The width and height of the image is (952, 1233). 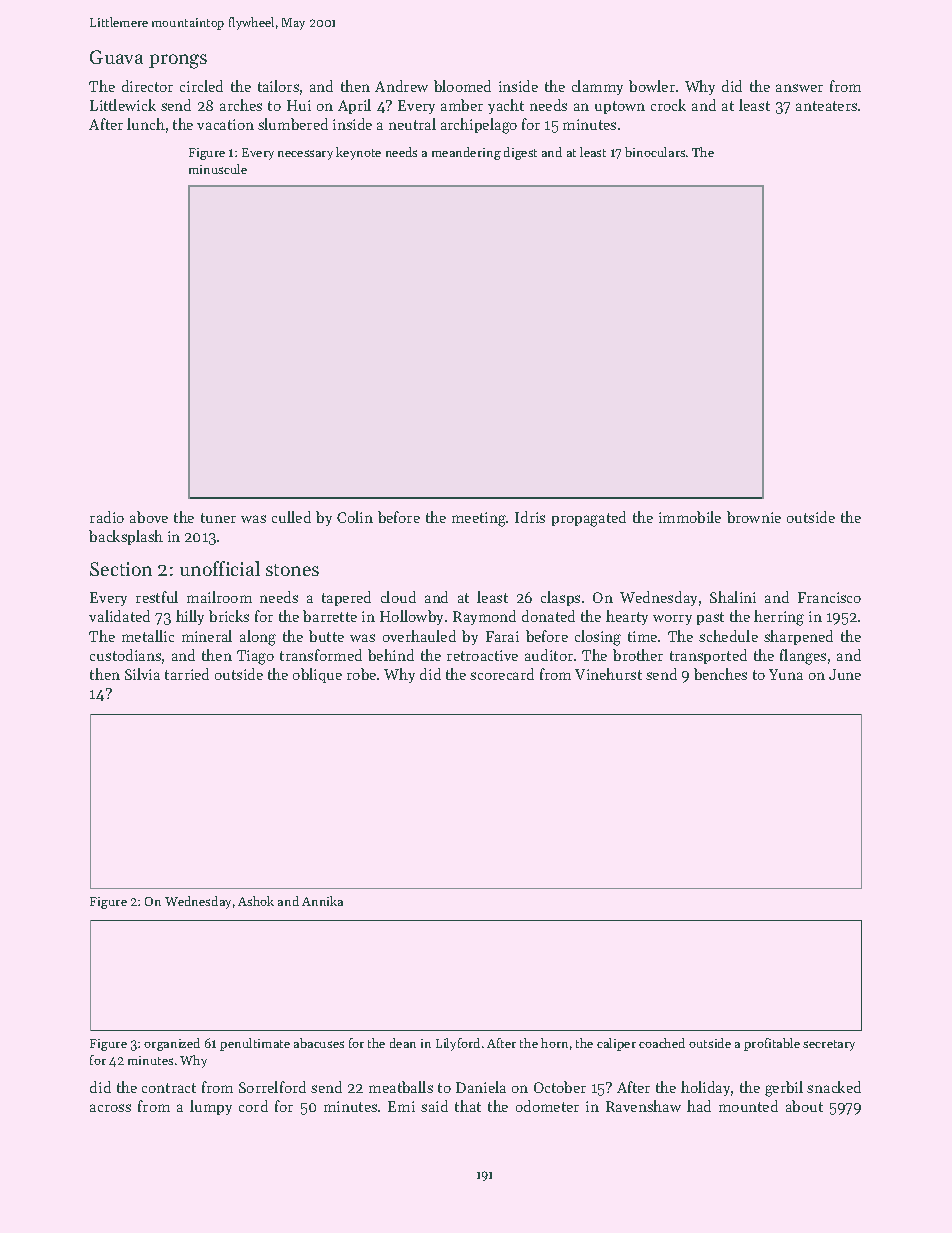 I want to click on bowler, so click(x=652, y=86).
